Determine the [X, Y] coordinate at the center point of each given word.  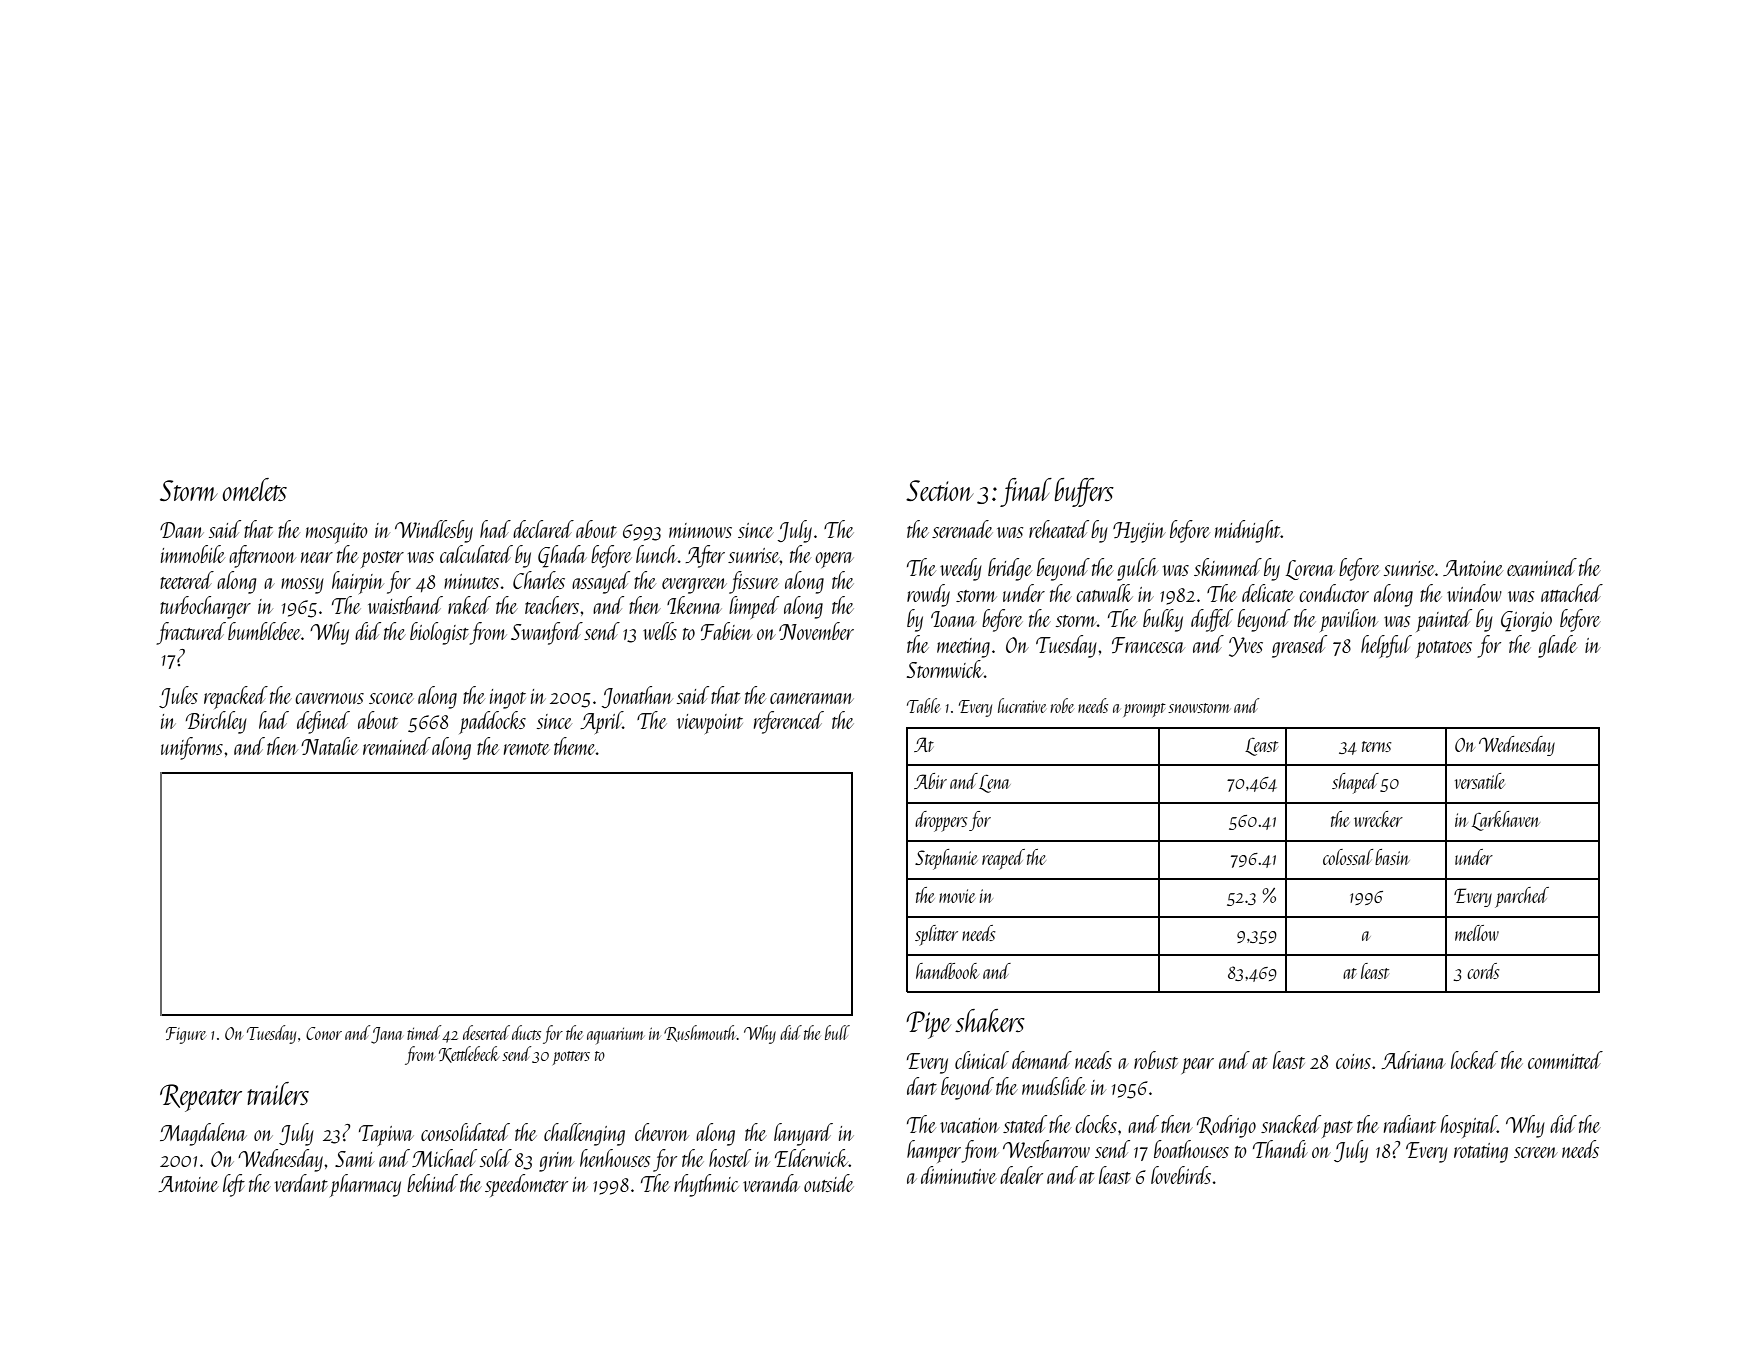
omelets [254, 489]
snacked [1291, 1124]
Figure [186, 1035]
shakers [990, 1020]
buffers [1084, 492]
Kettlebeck [469, 1054]
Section [939, 490]
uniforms [192, 748]
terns [1377, 746]
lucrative [1022, 705]
